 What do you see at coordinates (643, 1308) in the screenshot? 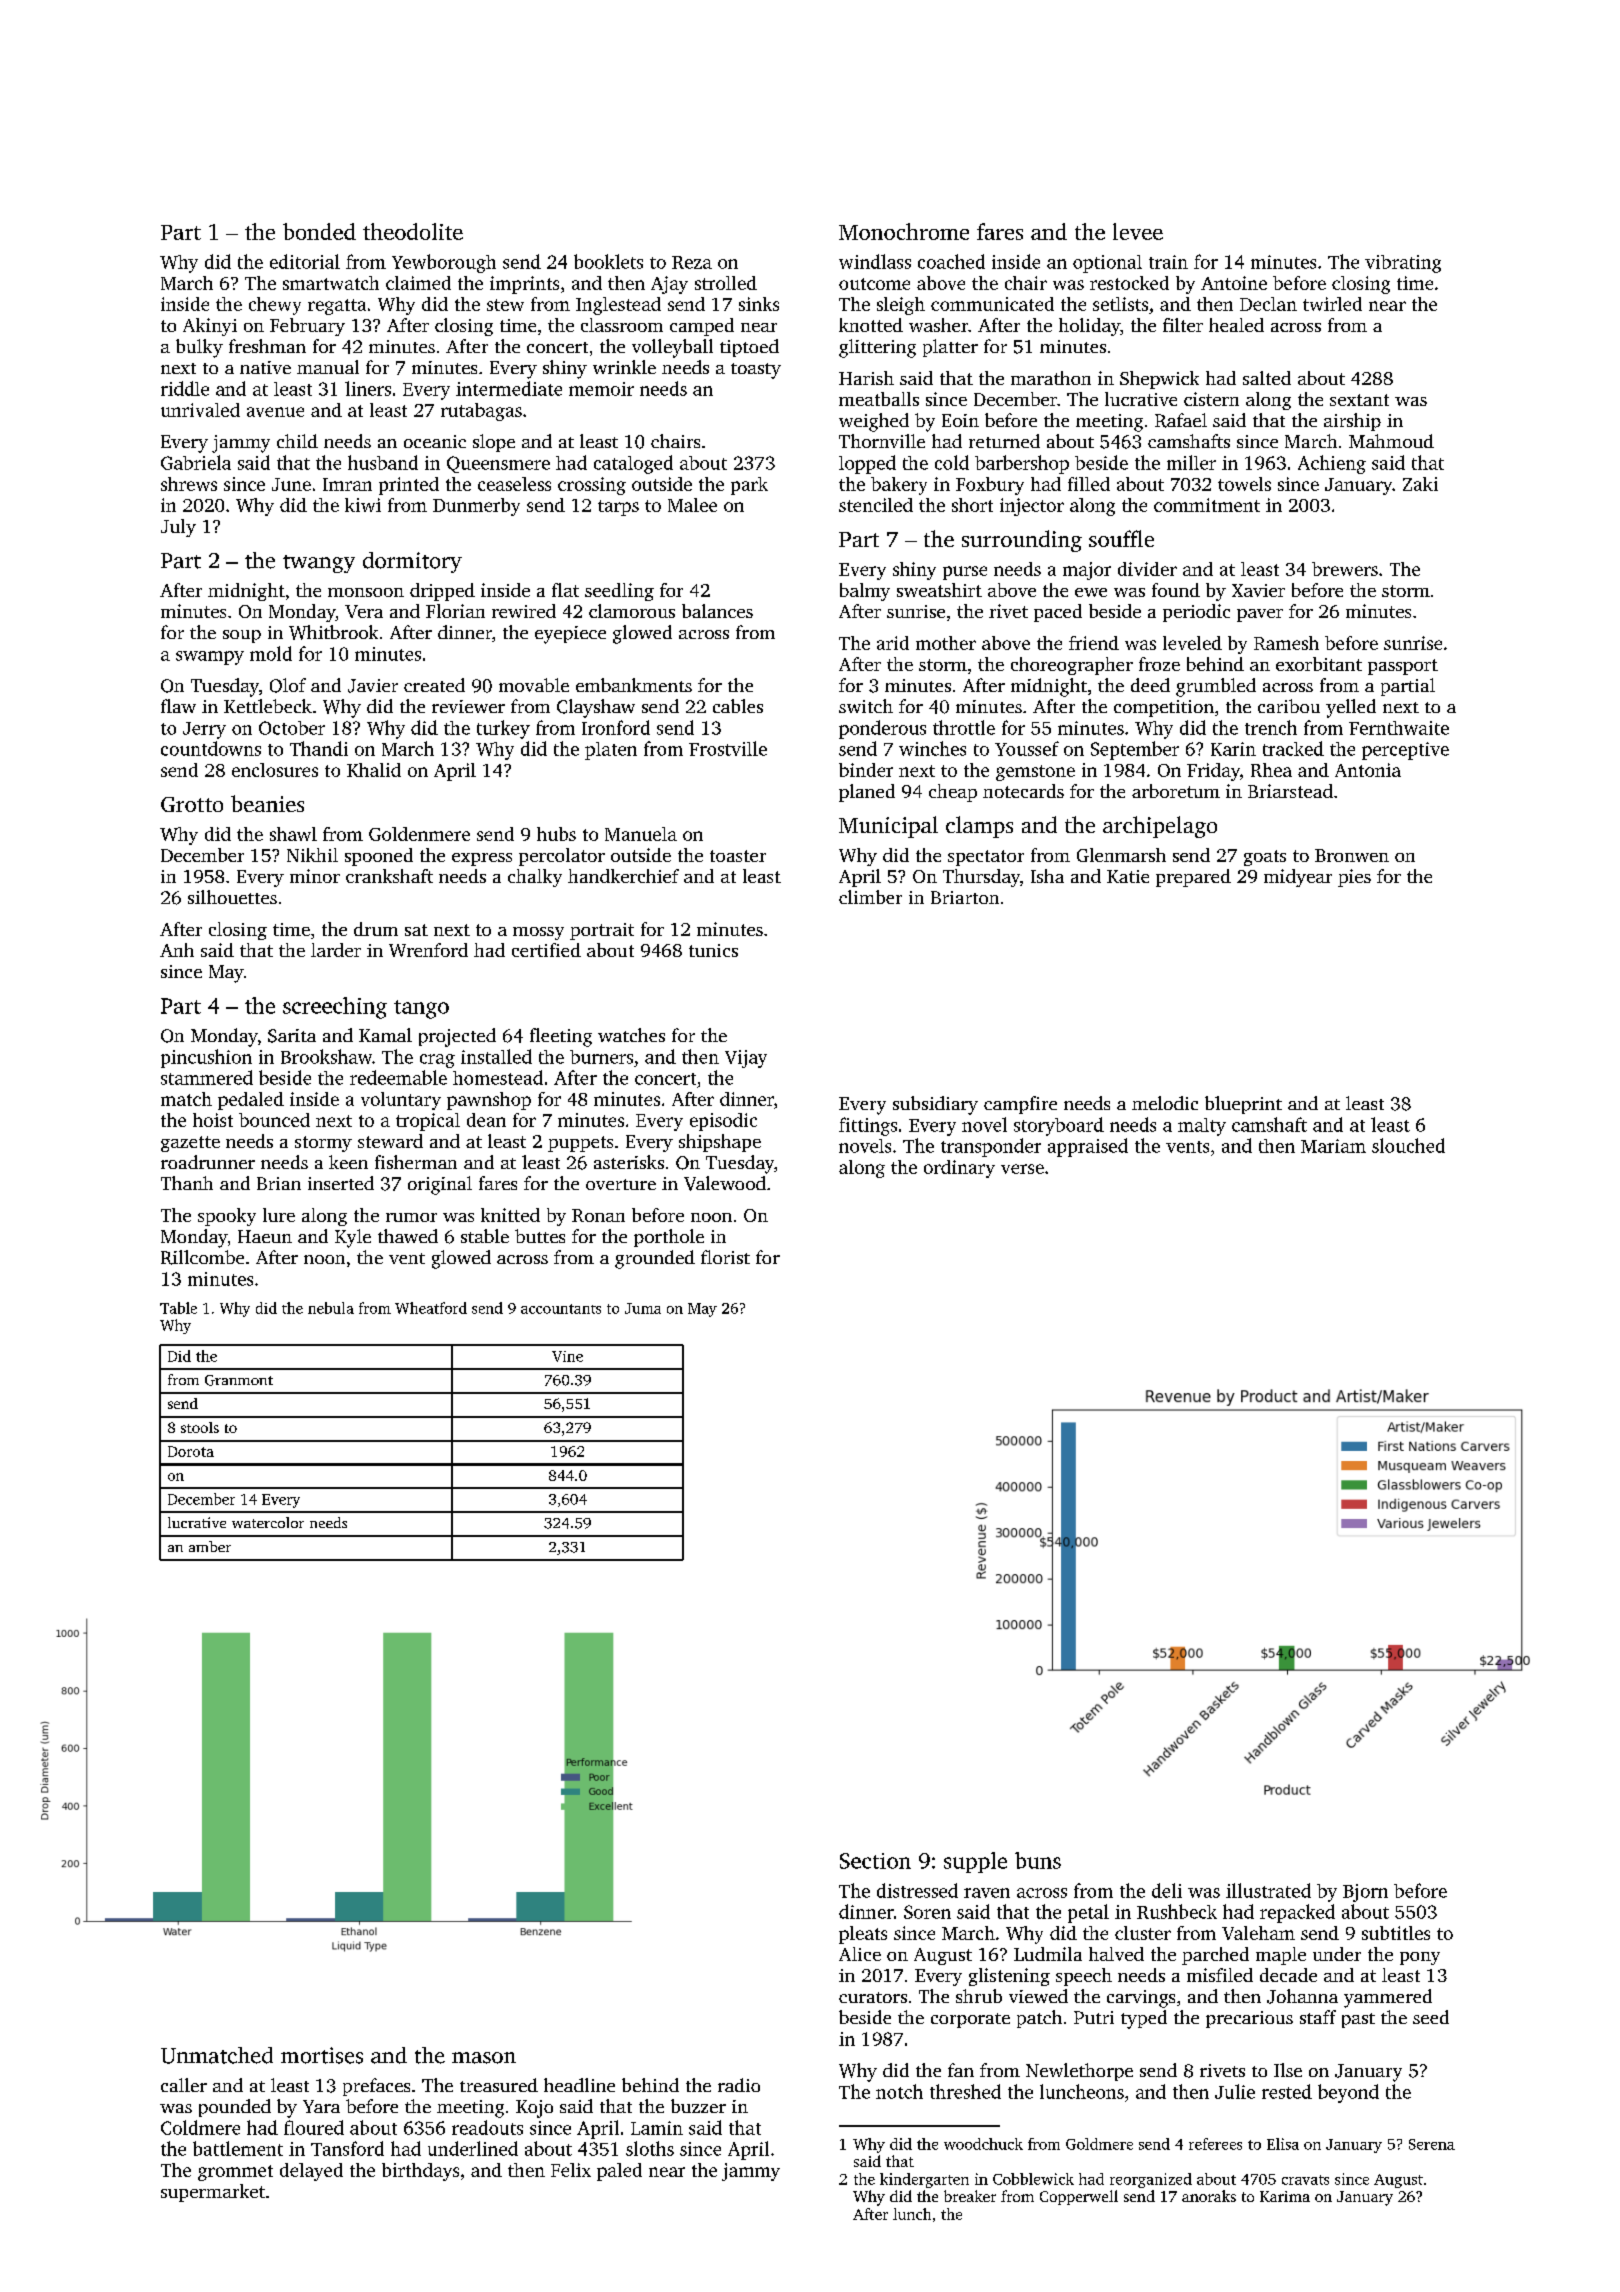
I see `Juma` at bounding box center [643, 1308].
